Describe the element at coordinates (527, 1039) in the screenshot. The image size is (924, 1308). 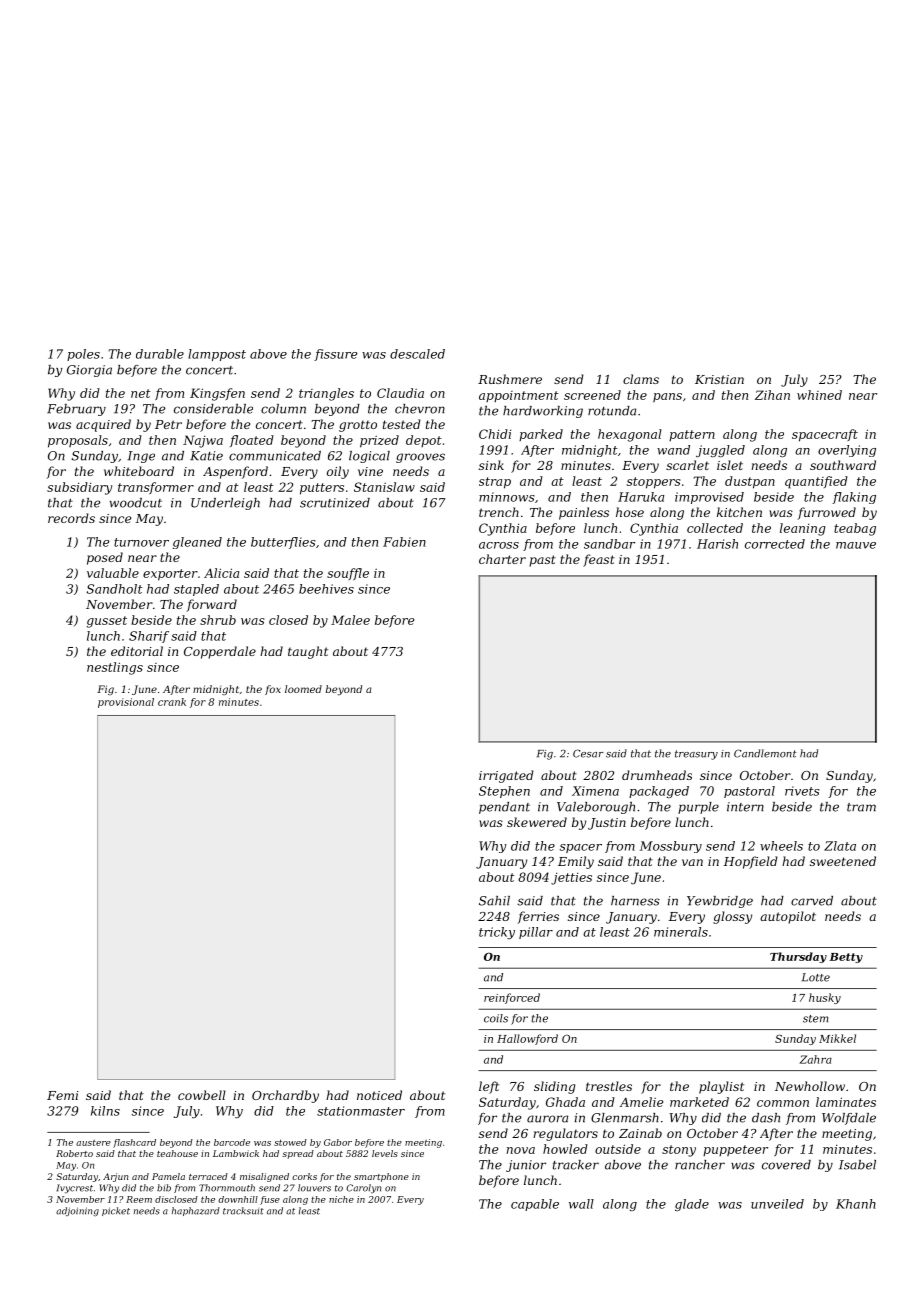
I see `Hallowford` at that location.
